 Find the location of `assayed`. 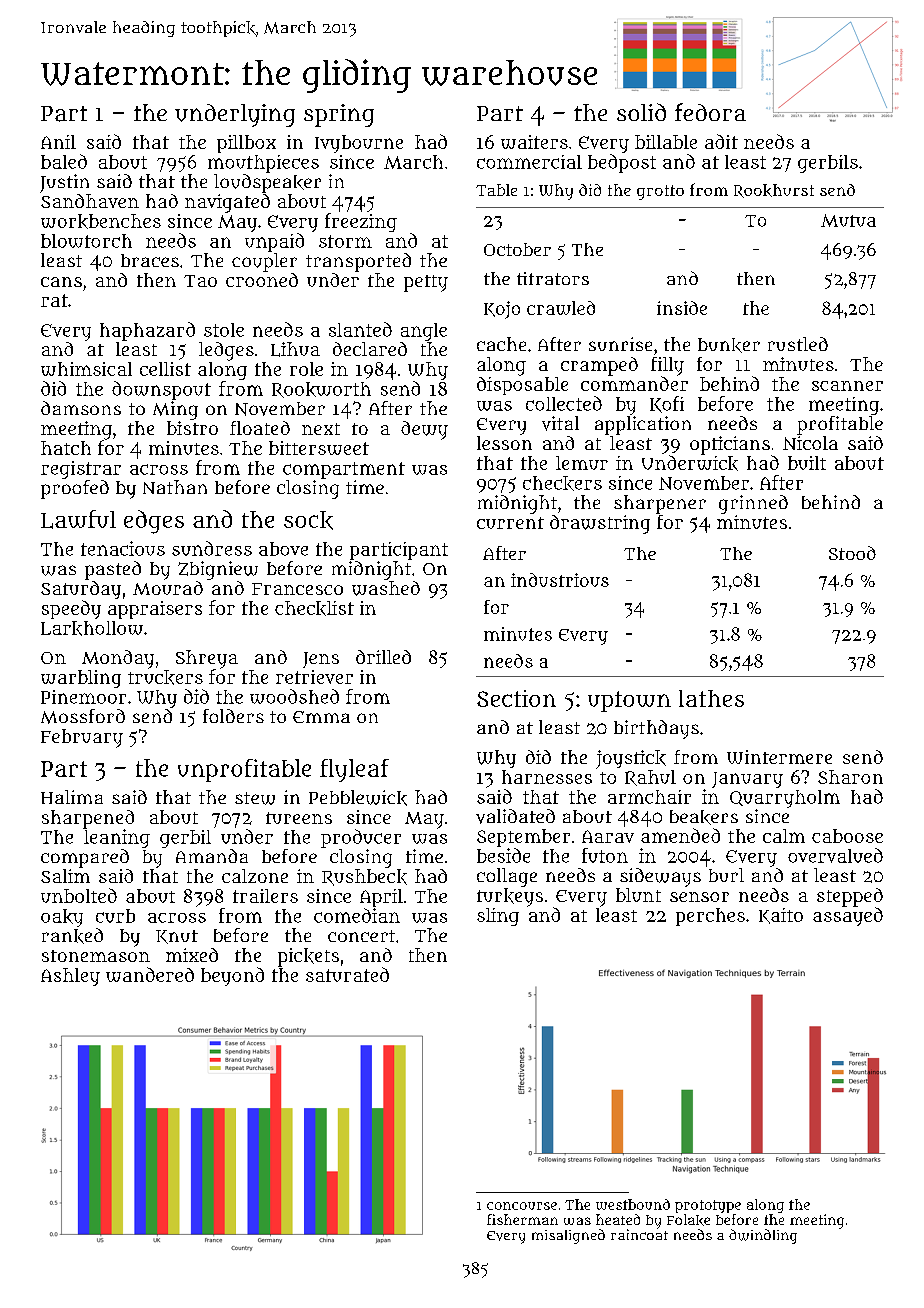

assayed is located at coordinates (848, 916).
